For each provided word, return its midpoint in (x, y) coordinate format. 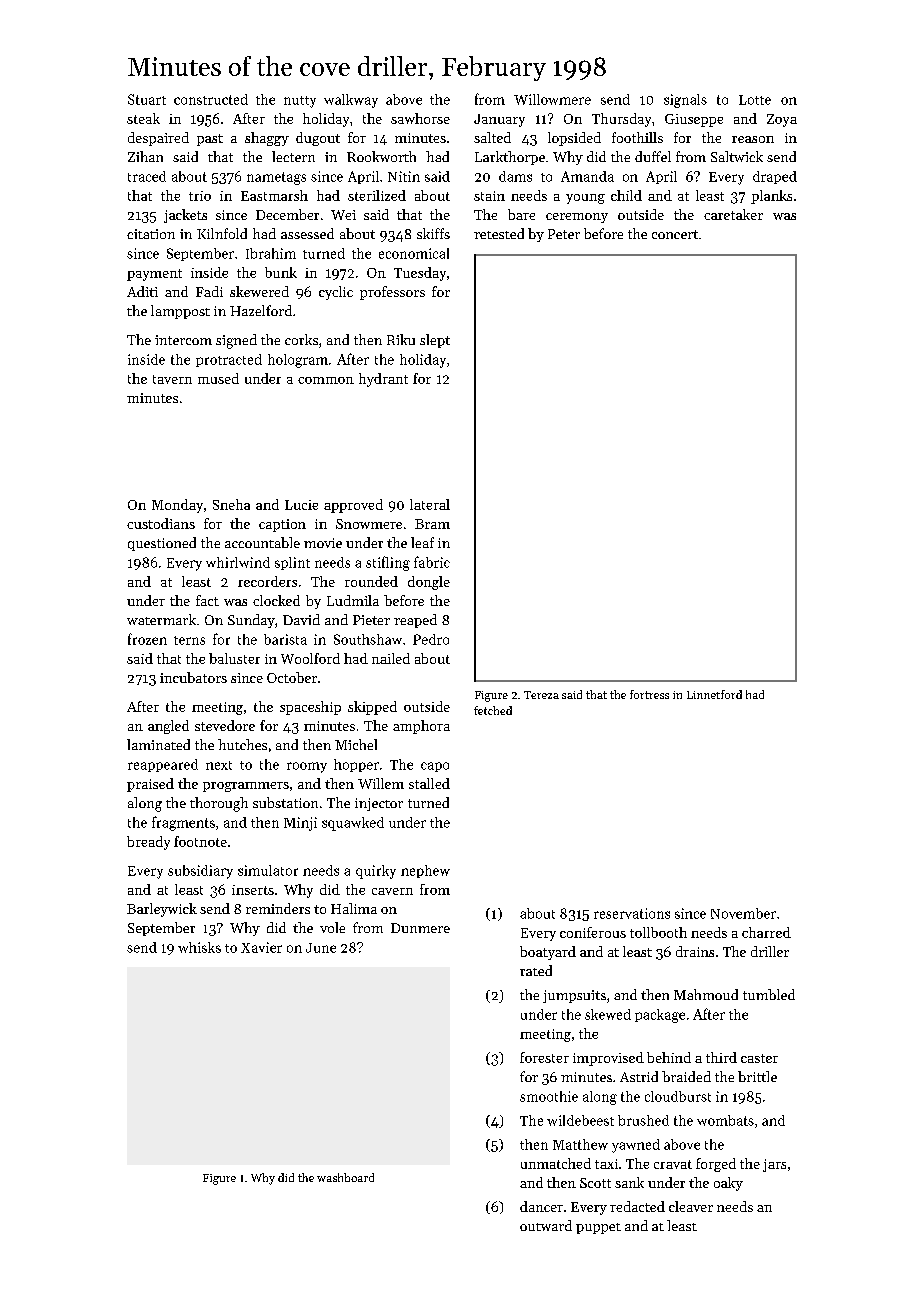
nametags (276, 178)
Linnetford (714, 694)
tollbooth (658, 932)
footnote (200, 841)
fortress (649, 694)
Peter (564, 234)
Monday (177, 506)
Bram (432, 524)
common (326, 380)
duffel (653, 156)
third (721, 1057)
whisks (199, 947)
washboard (345, 1177)
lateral (430, 504)
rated (536, 970)
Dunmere (420, 928)
